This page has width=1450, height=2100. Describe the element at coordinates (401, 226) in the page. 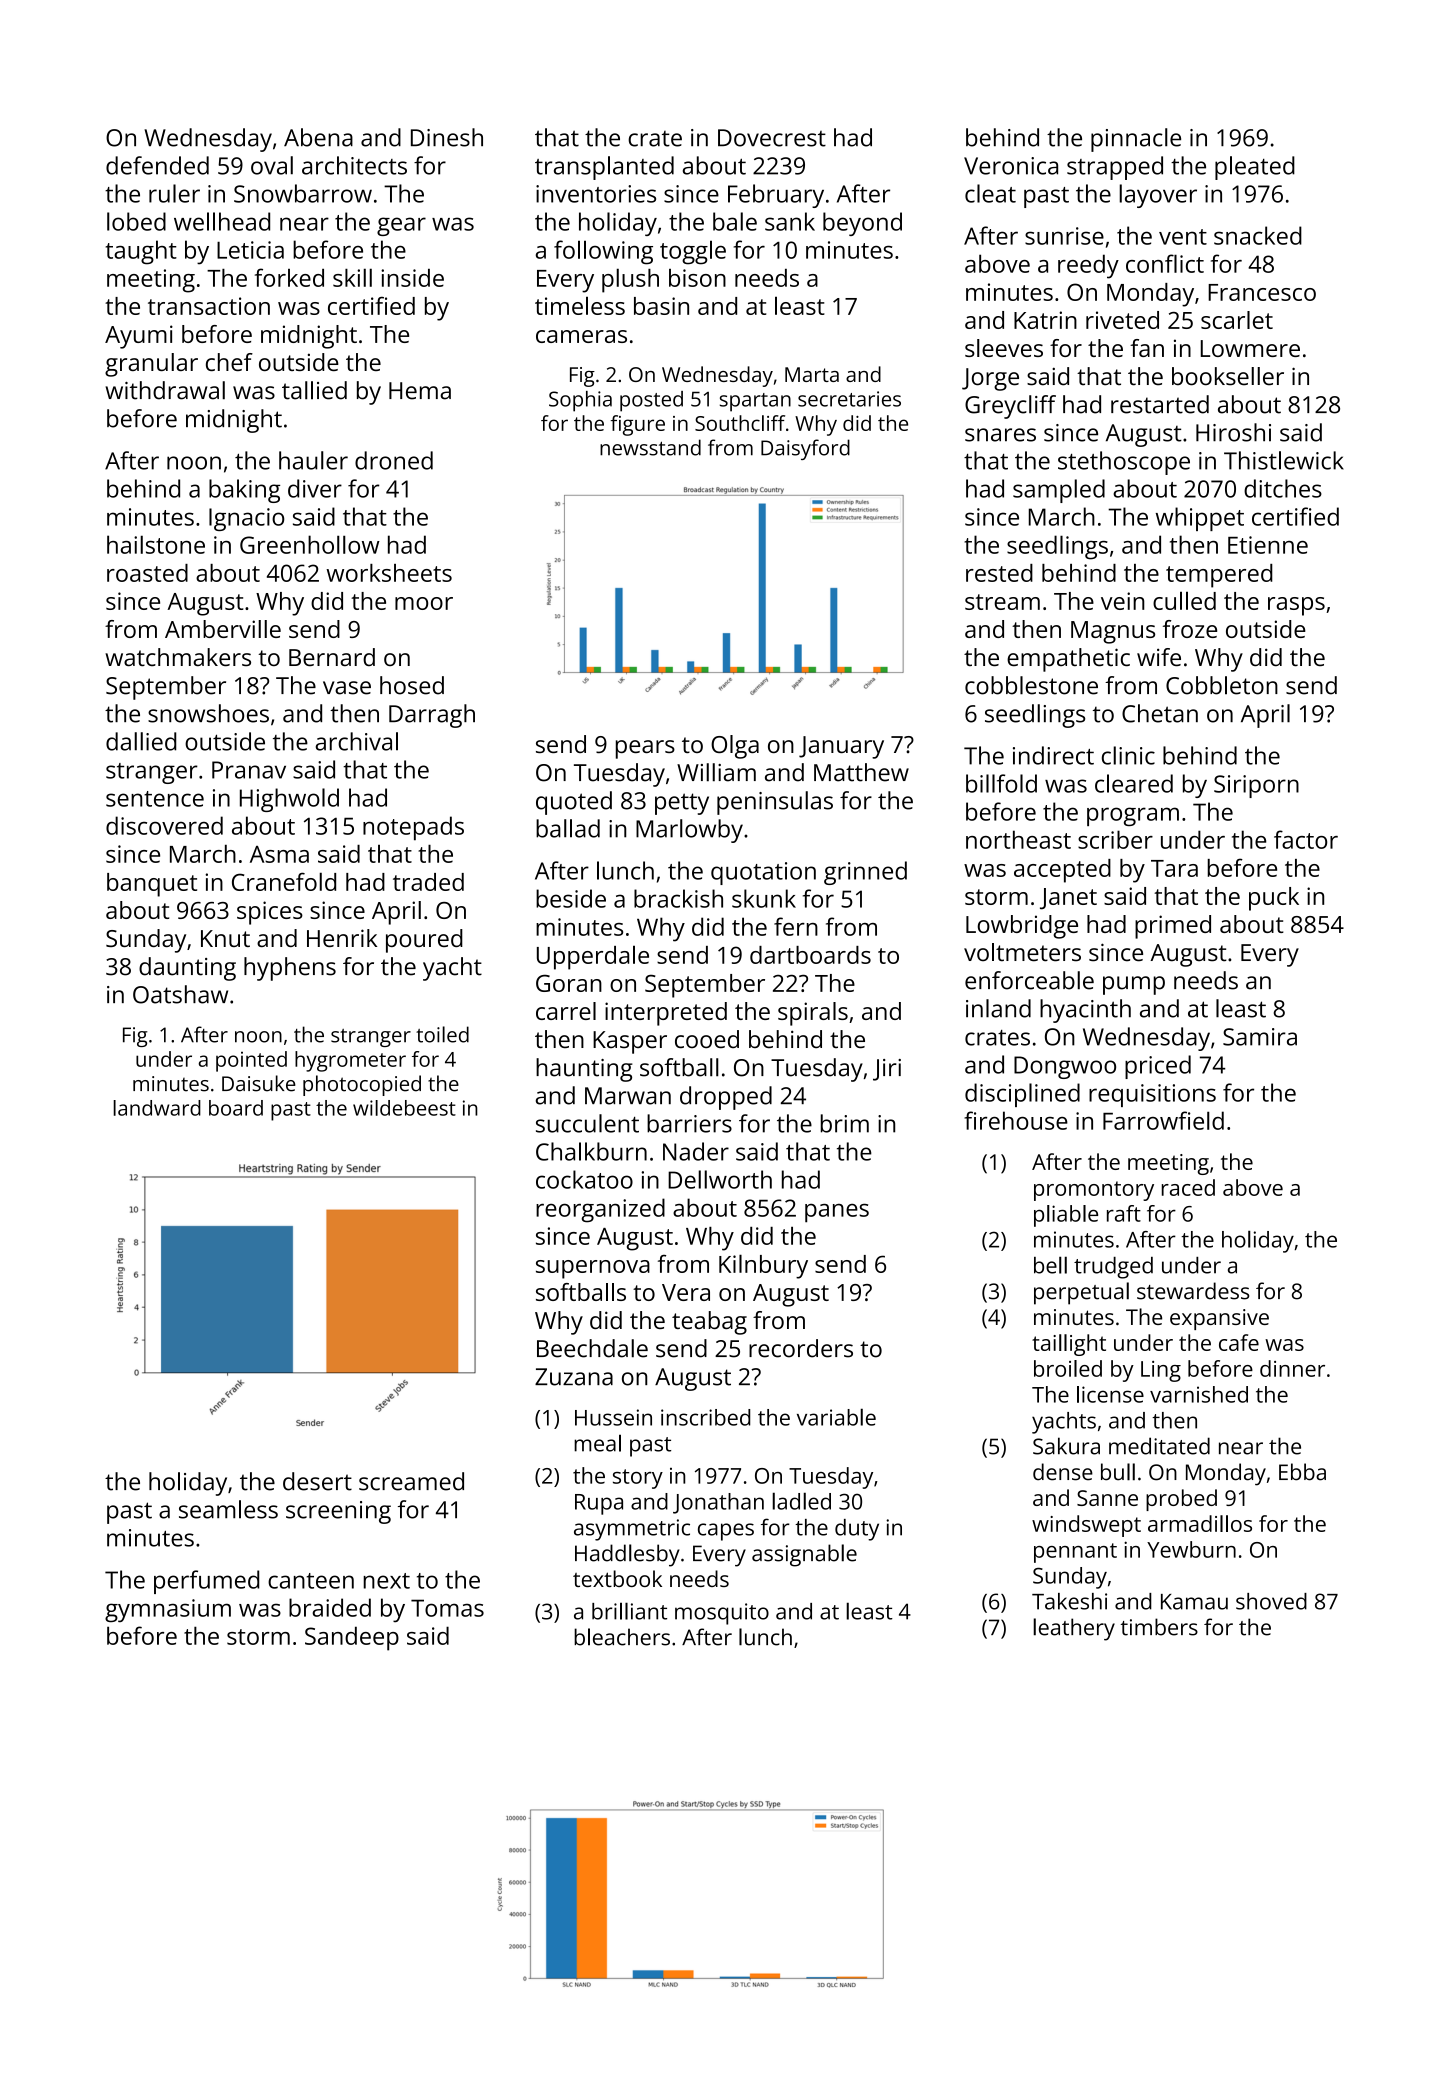

I see `gear` at that location.
